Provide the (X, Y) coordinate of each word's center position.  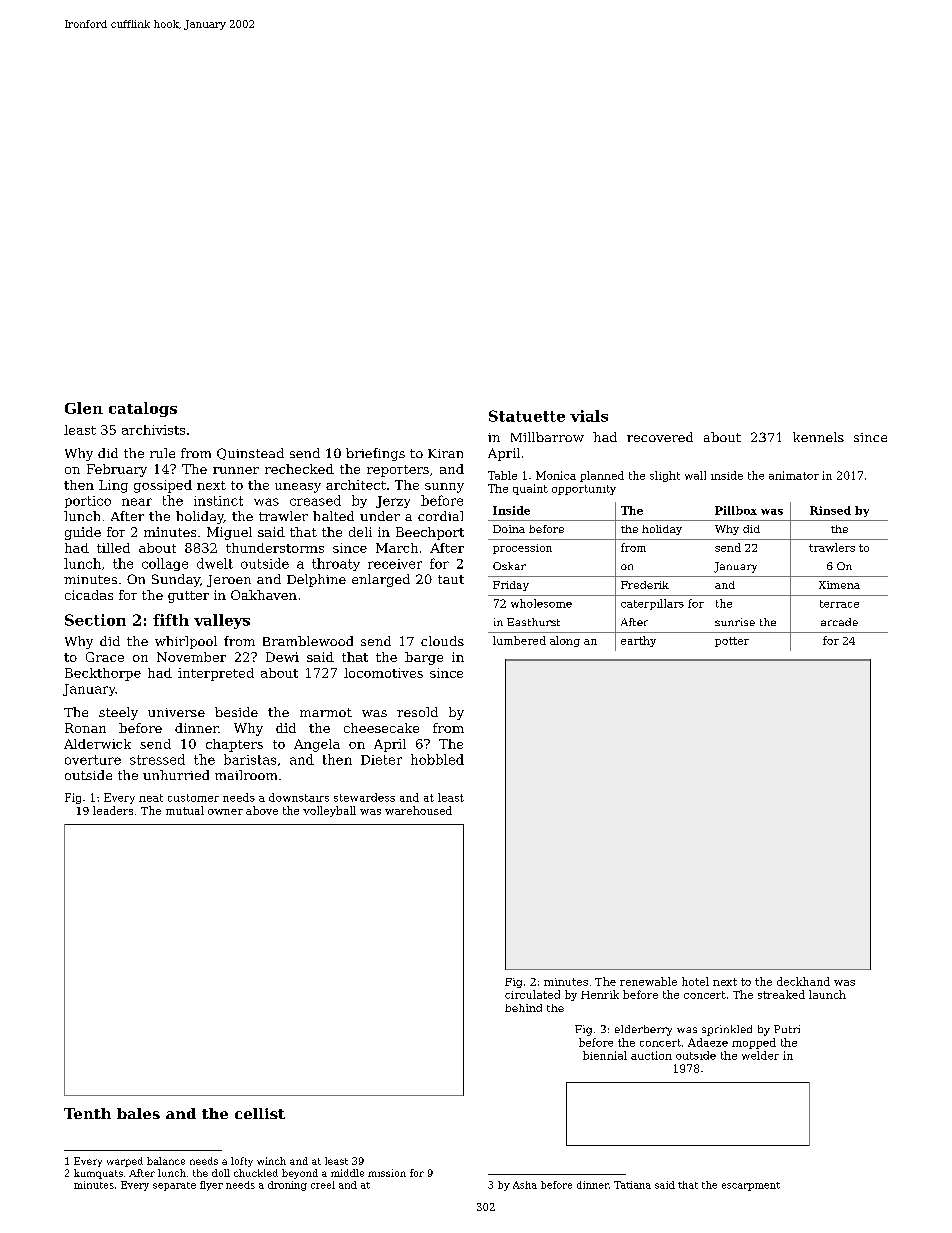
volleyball (329, 811)
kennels (818, 437)
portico (88, 502)
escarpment (751, 1186)
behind (523, 1008)
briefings (375, 454)
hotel (695, 981)
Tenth (87, 1113)
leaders (113, 810)
